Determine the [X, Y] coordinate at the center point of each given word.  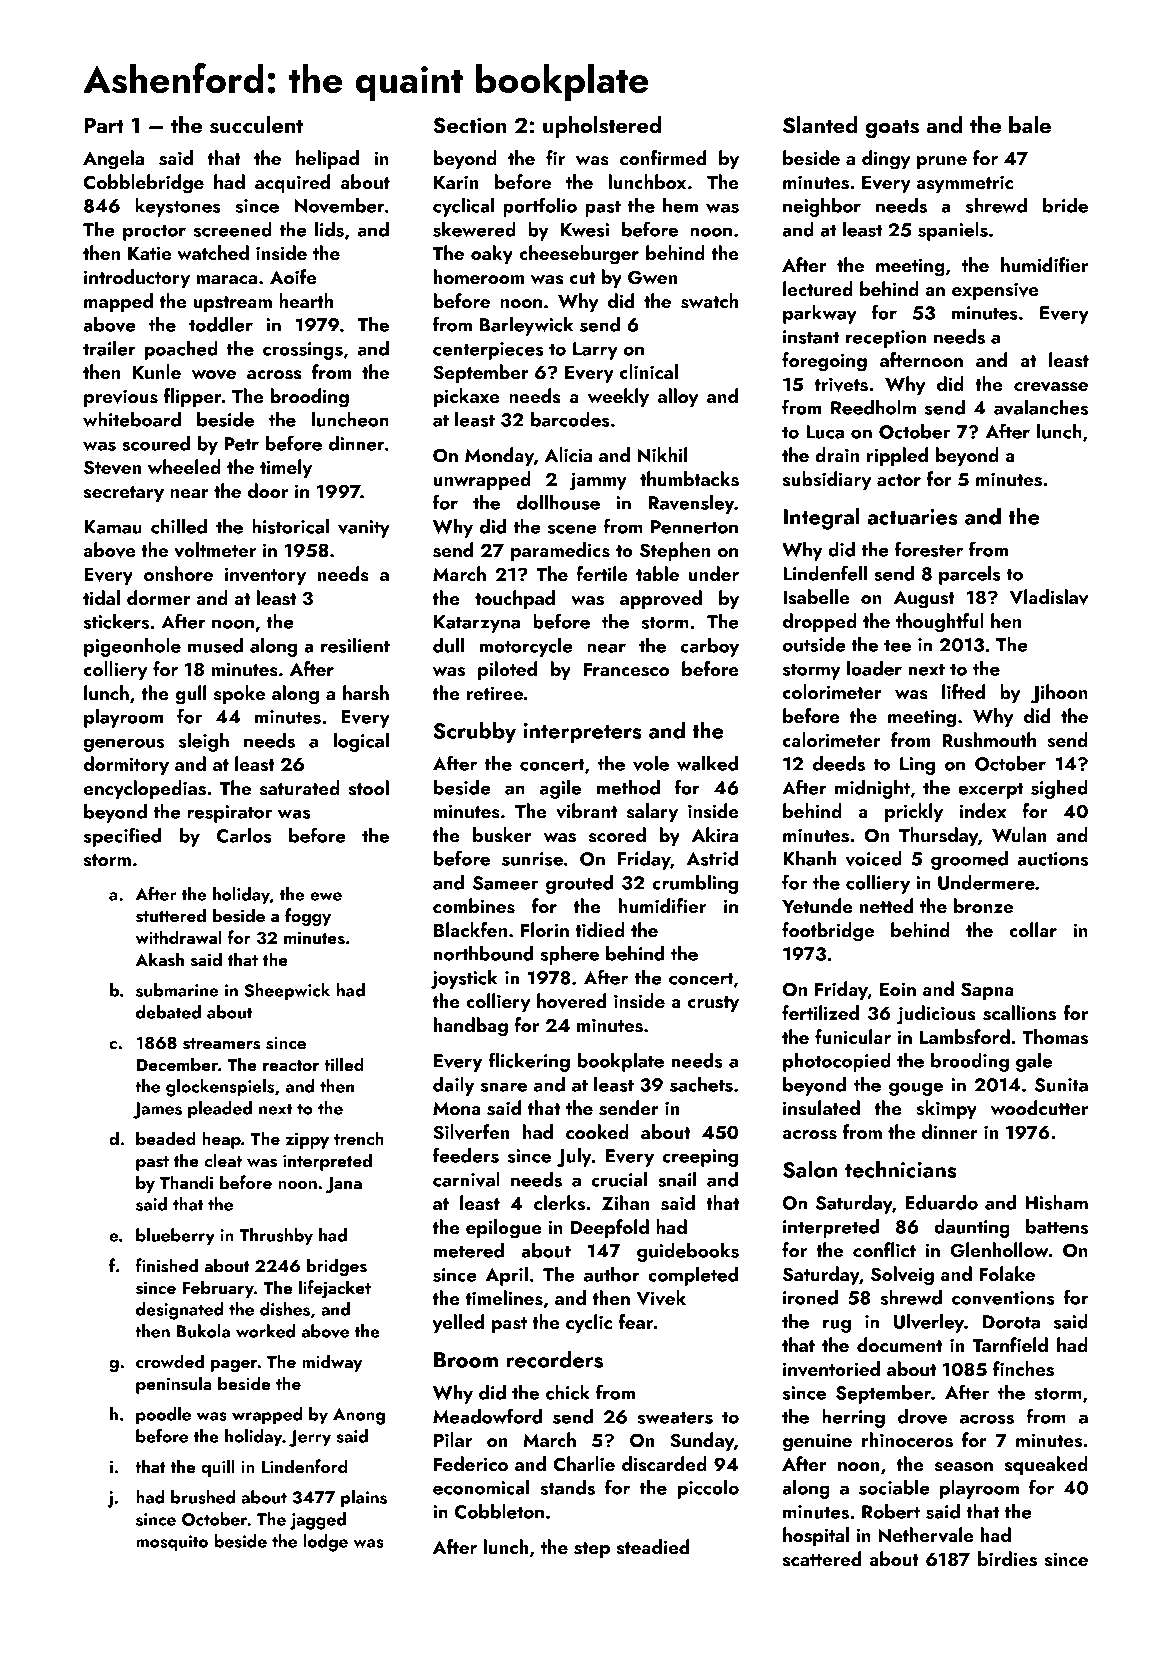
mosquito [172, 1543]
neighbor [822, 207]
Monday [499, 456]
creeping [700, 1158]
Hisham [1056, 1202]
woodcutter [1039, 1107]
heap [221, 1140]
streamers [222, 1044]
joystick [464, 979]
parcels [970, 575]
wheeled [184, 466]
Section [470, 125]
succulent [256, 125]
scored [617, 835]
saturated [300, 788]
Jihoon [1059, 694]
